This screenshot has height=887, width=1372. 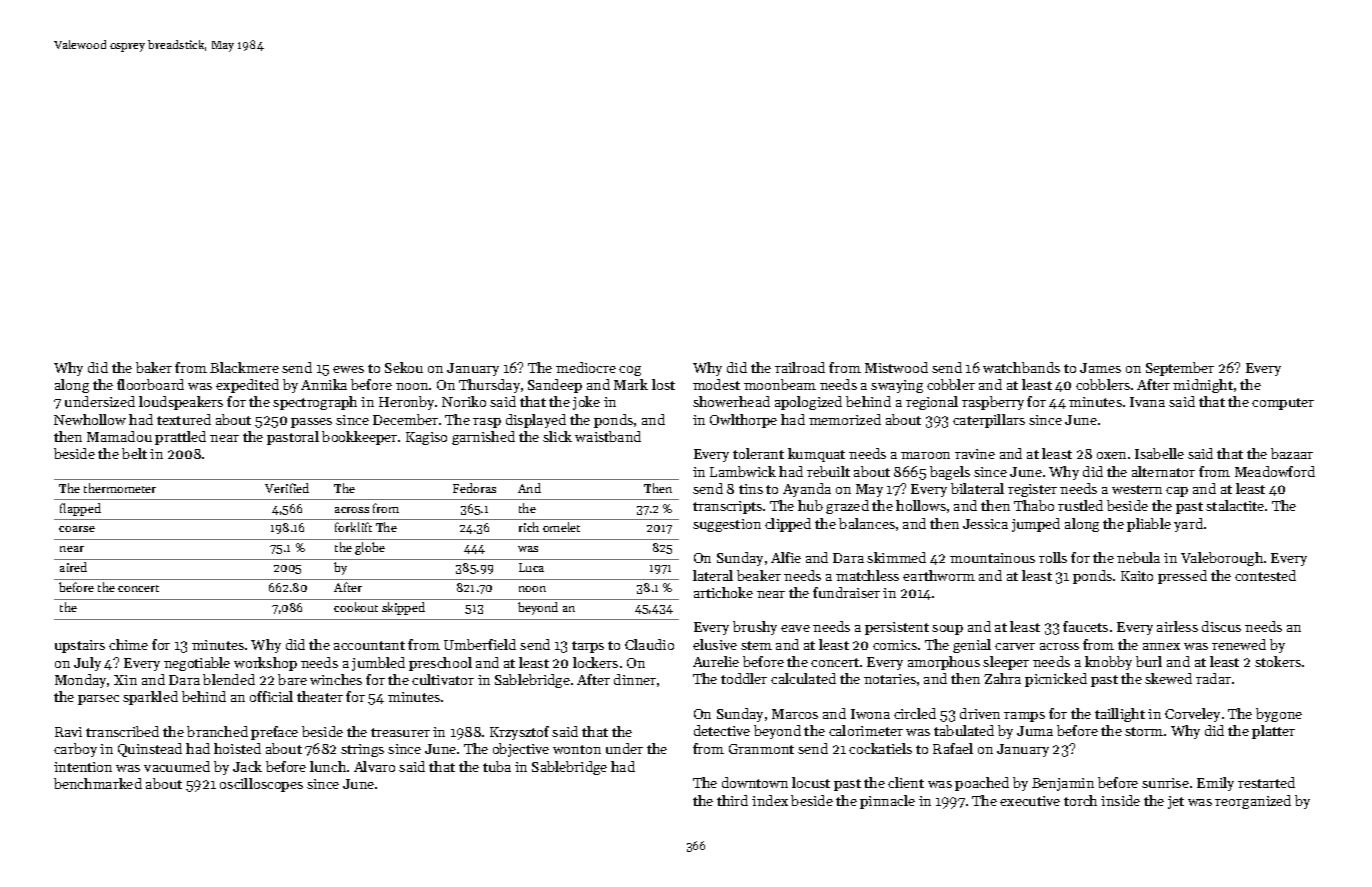 What do you see at coordinates (880, 748) in the screenshot?
I see `cockatiels` at bounding box center [880, 748].
